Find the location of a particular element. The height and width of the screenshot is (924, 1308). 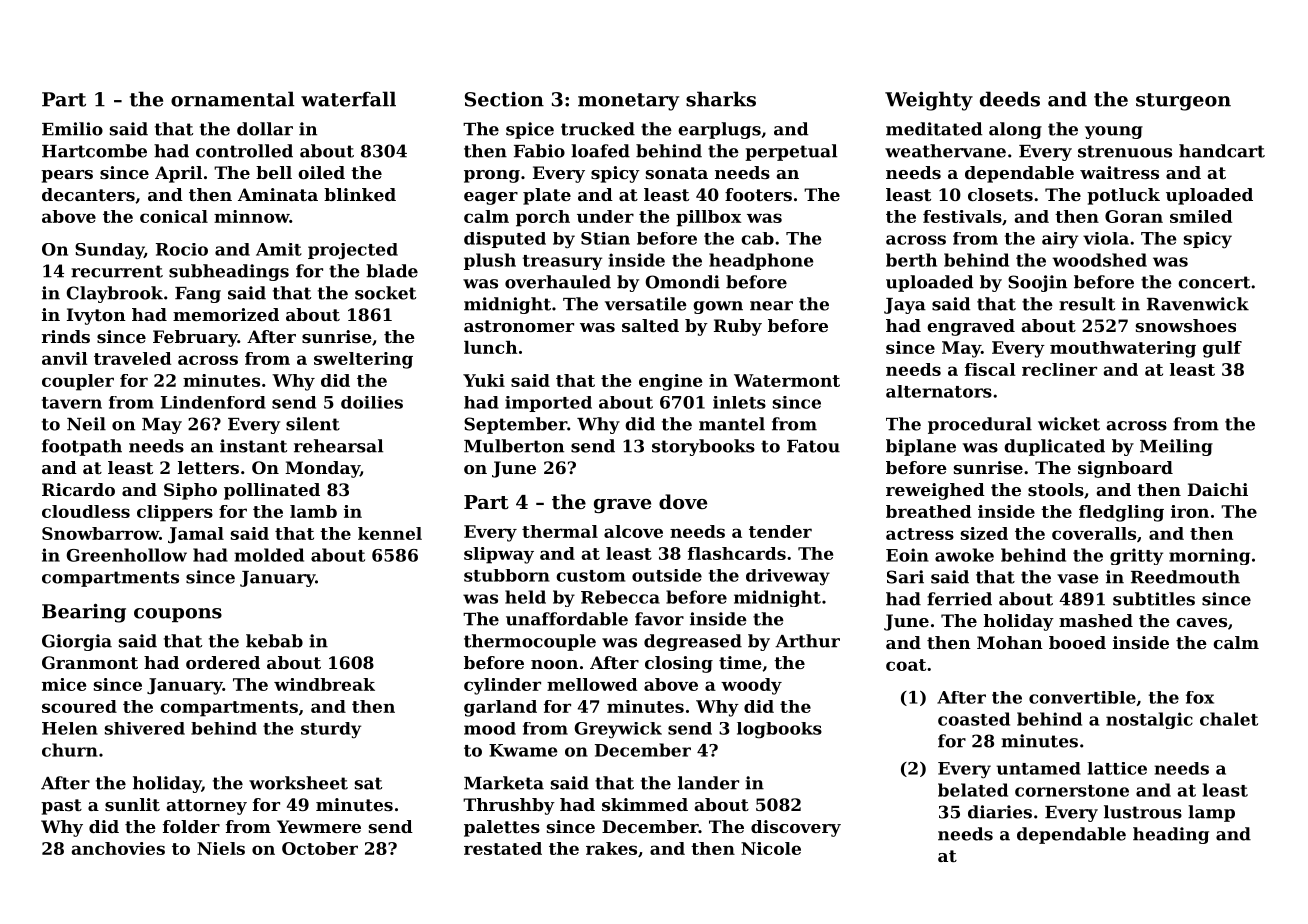

sweltering is located at coordinates (363, 360).
